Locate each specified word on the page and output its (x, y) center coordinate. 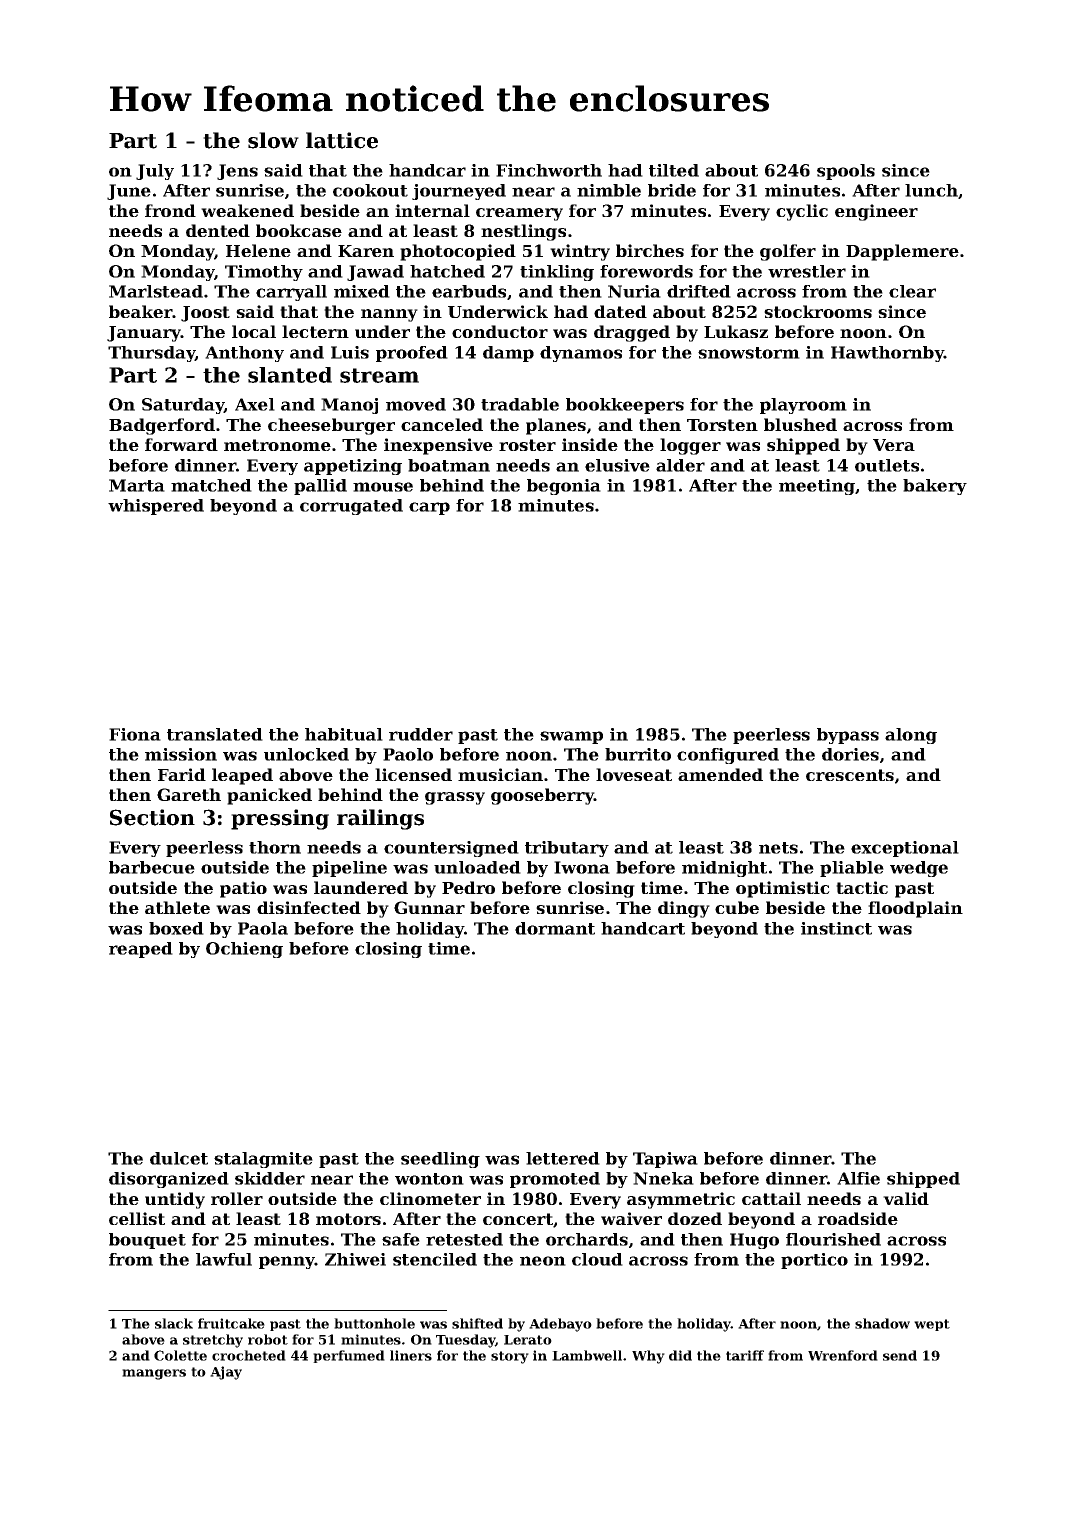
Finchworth (549, 170)
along (911, 736)
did (680, 1355)
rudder (421, 734)
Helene (258, 250)
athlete (177, 907)
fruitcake (231, 1323)
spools (846, 172)
